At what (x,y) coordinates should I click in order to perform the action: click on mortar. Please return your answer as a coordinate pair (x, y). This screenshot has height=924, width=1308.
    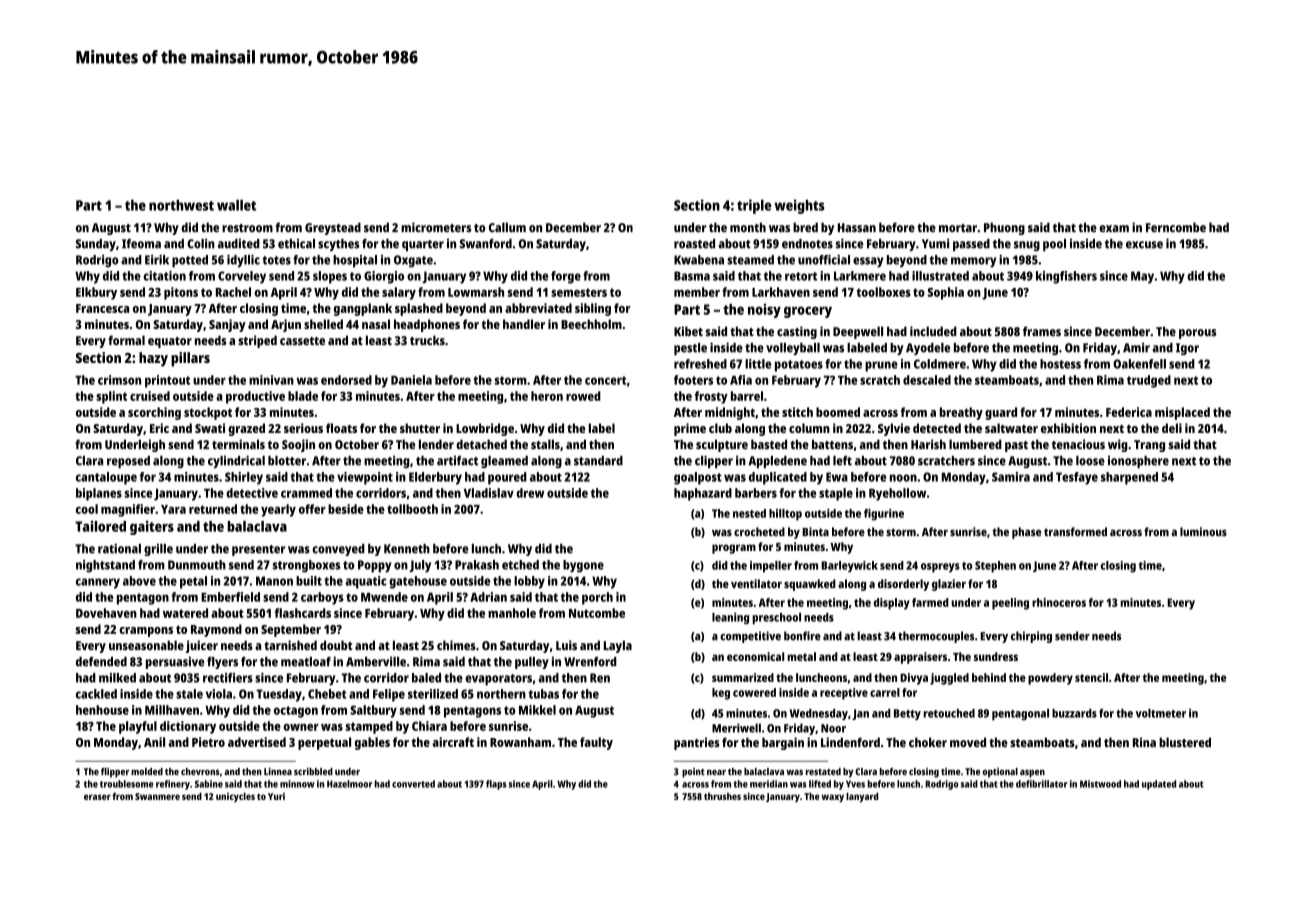
    Looking at the image, I should click on (958, 228).
